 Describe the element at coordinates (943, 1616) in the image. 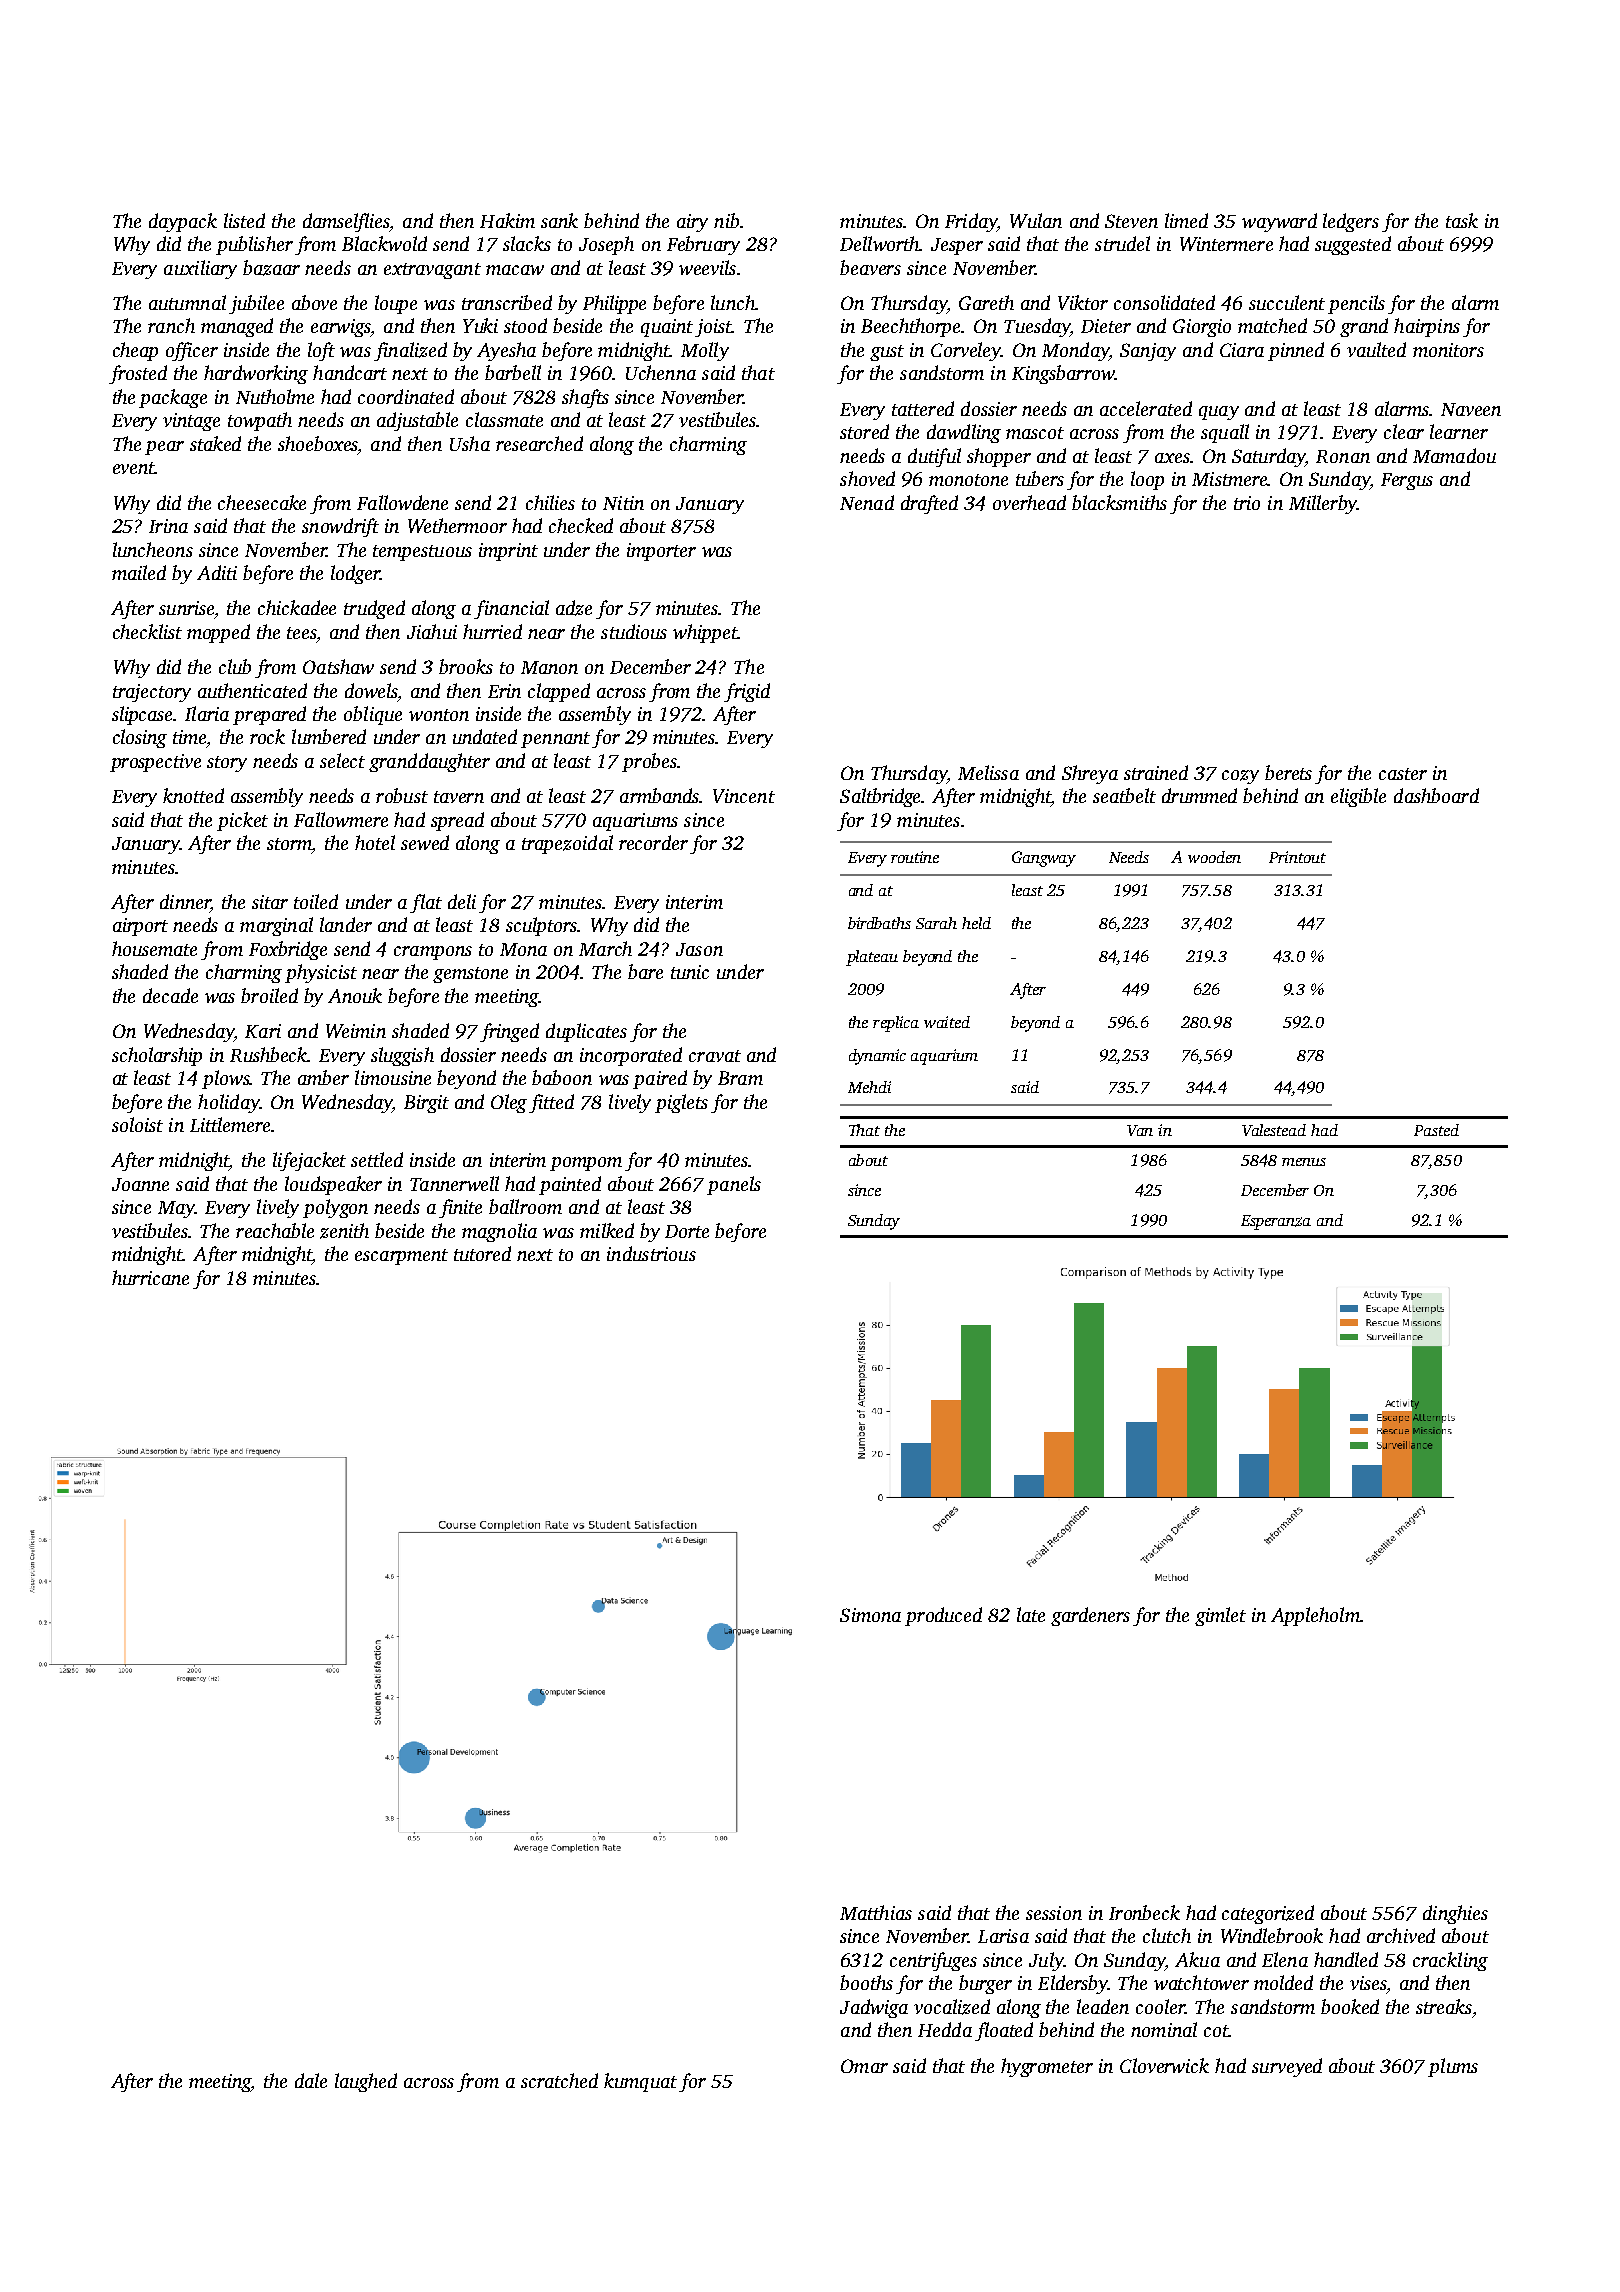

I see `produced` at that location.
